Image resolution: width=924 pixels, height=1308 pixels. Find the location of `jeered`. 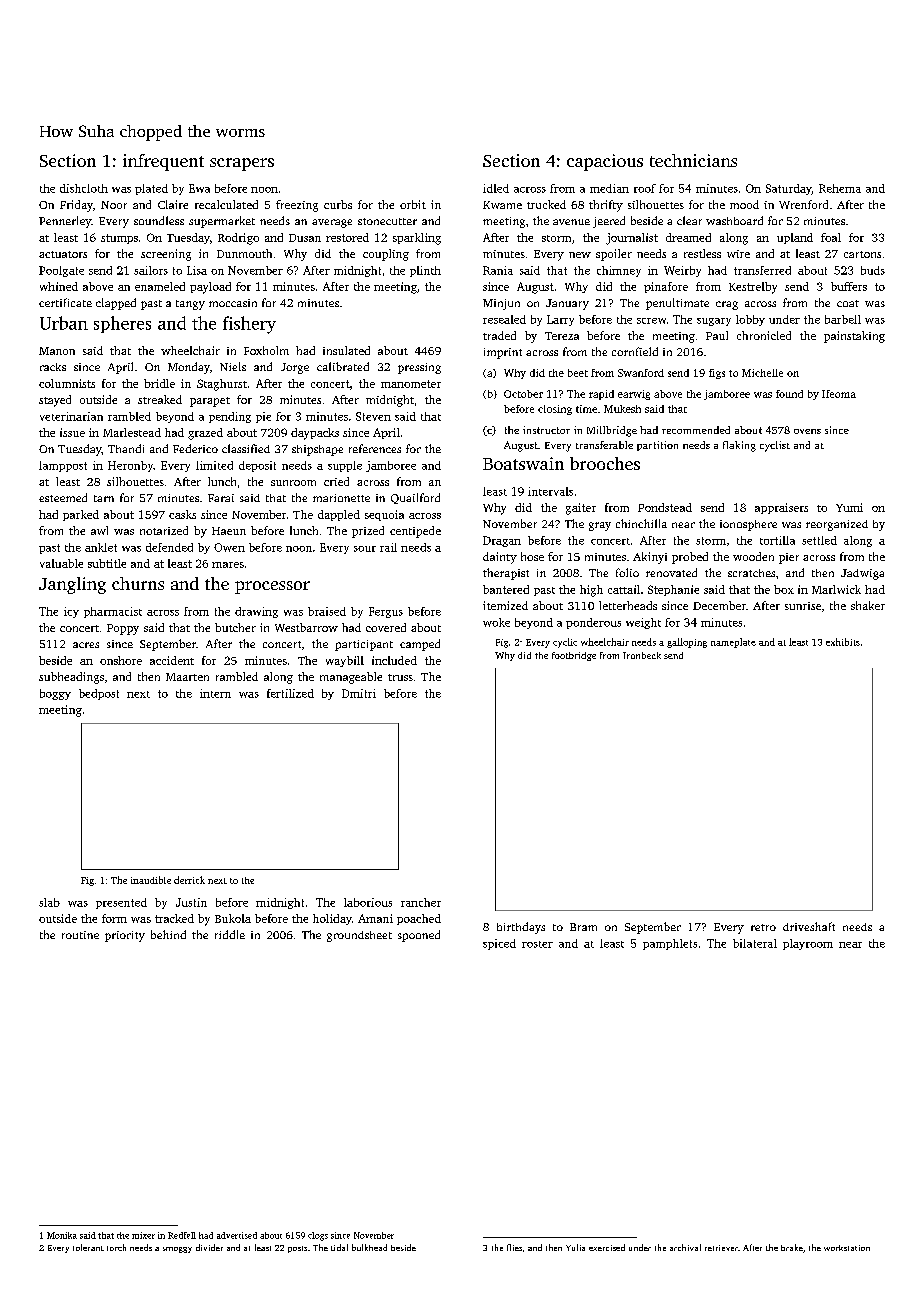

jeered is located at coordinates (609, 222).
